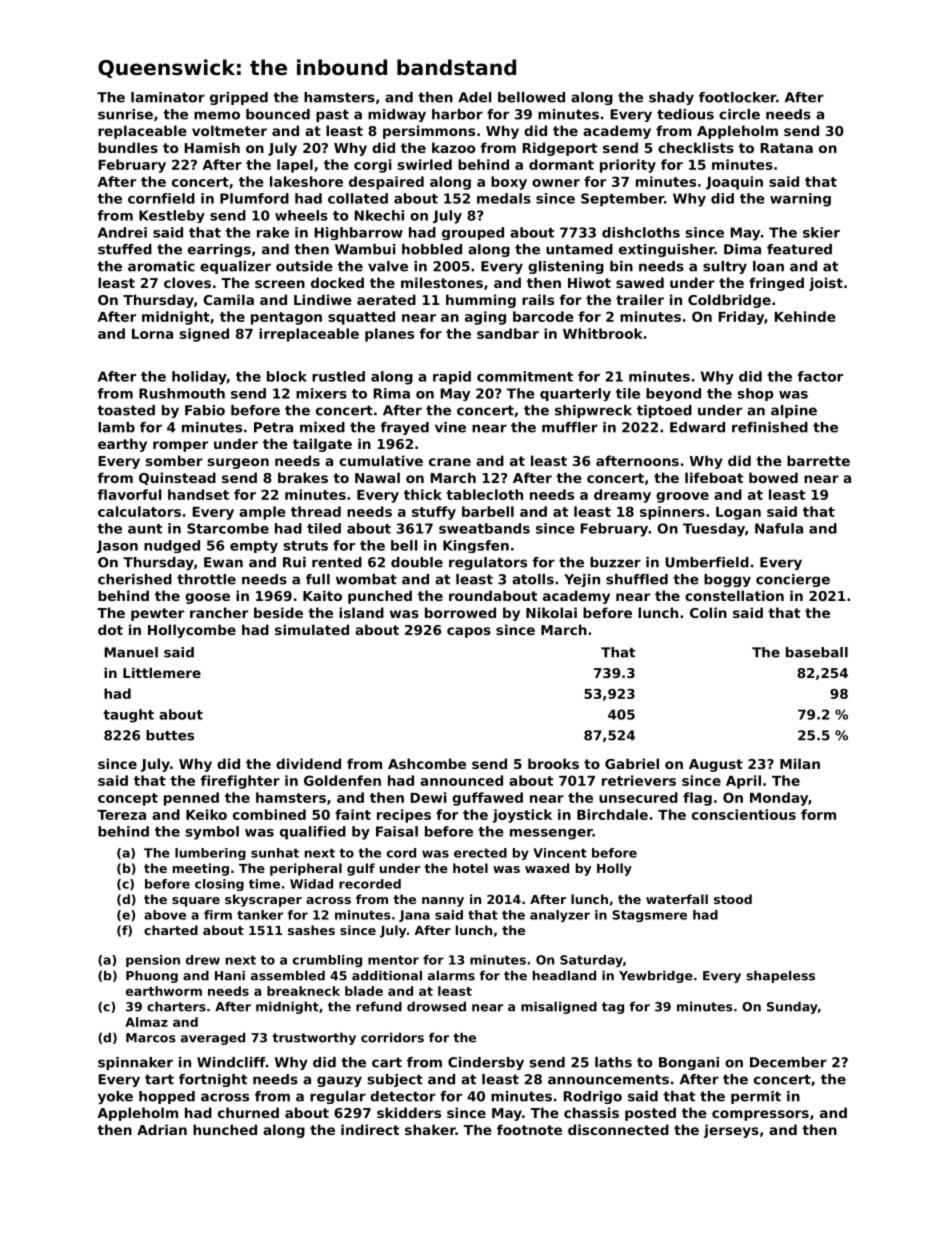  I want to click on Whitbrook, so click(603, 333).
